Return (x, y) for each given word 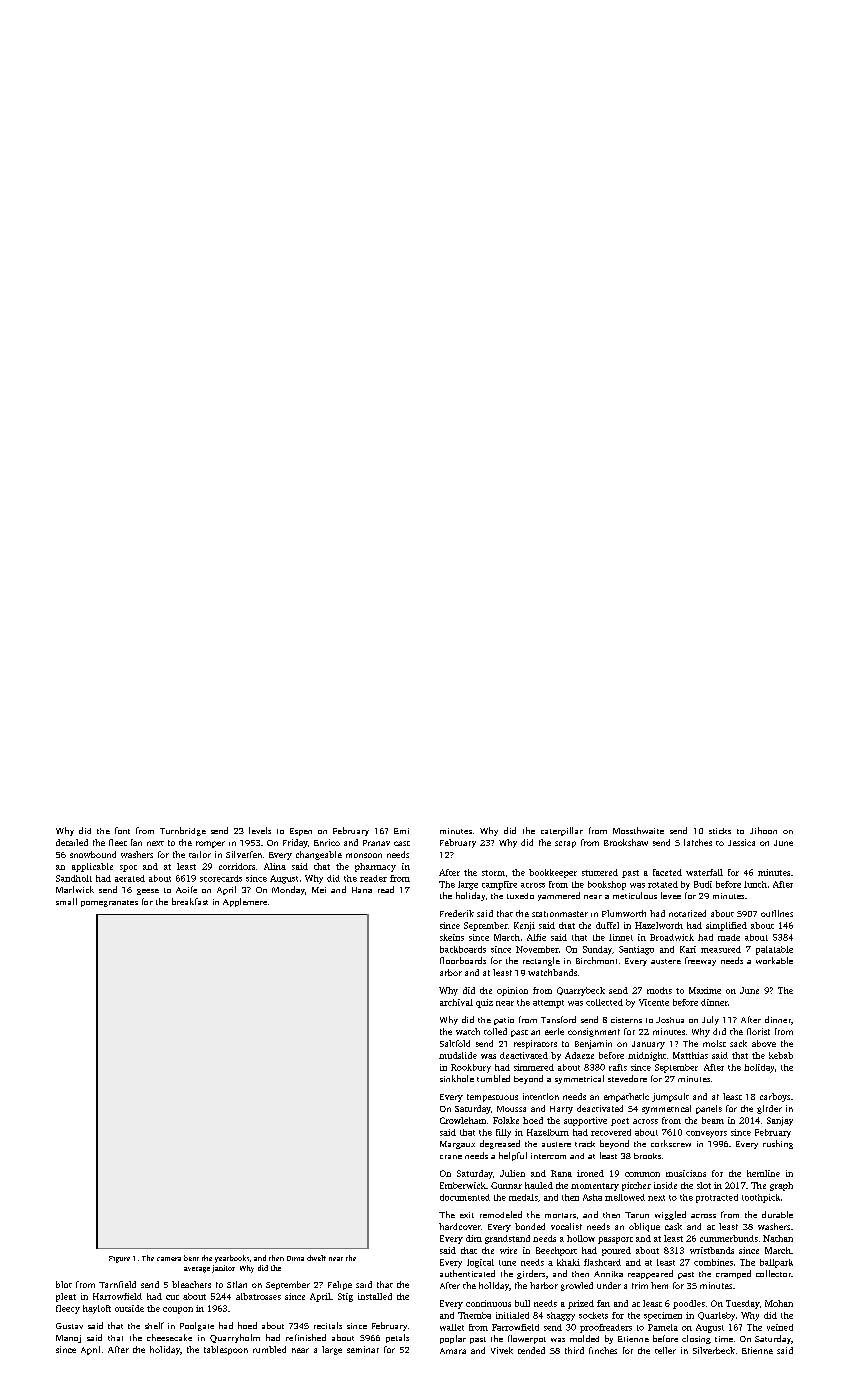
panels (709, 1109)
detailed (72, 842)
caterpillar (562, 831)
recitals (328, 1325)
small (66, 901)
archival (456, 1002)
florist (758, 1031)
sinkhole (457, 1078)
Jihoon (763, 830)
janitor (223, 1269)
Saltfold (455, 1043)
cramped (733, 1274)
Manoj (68, 1339)
